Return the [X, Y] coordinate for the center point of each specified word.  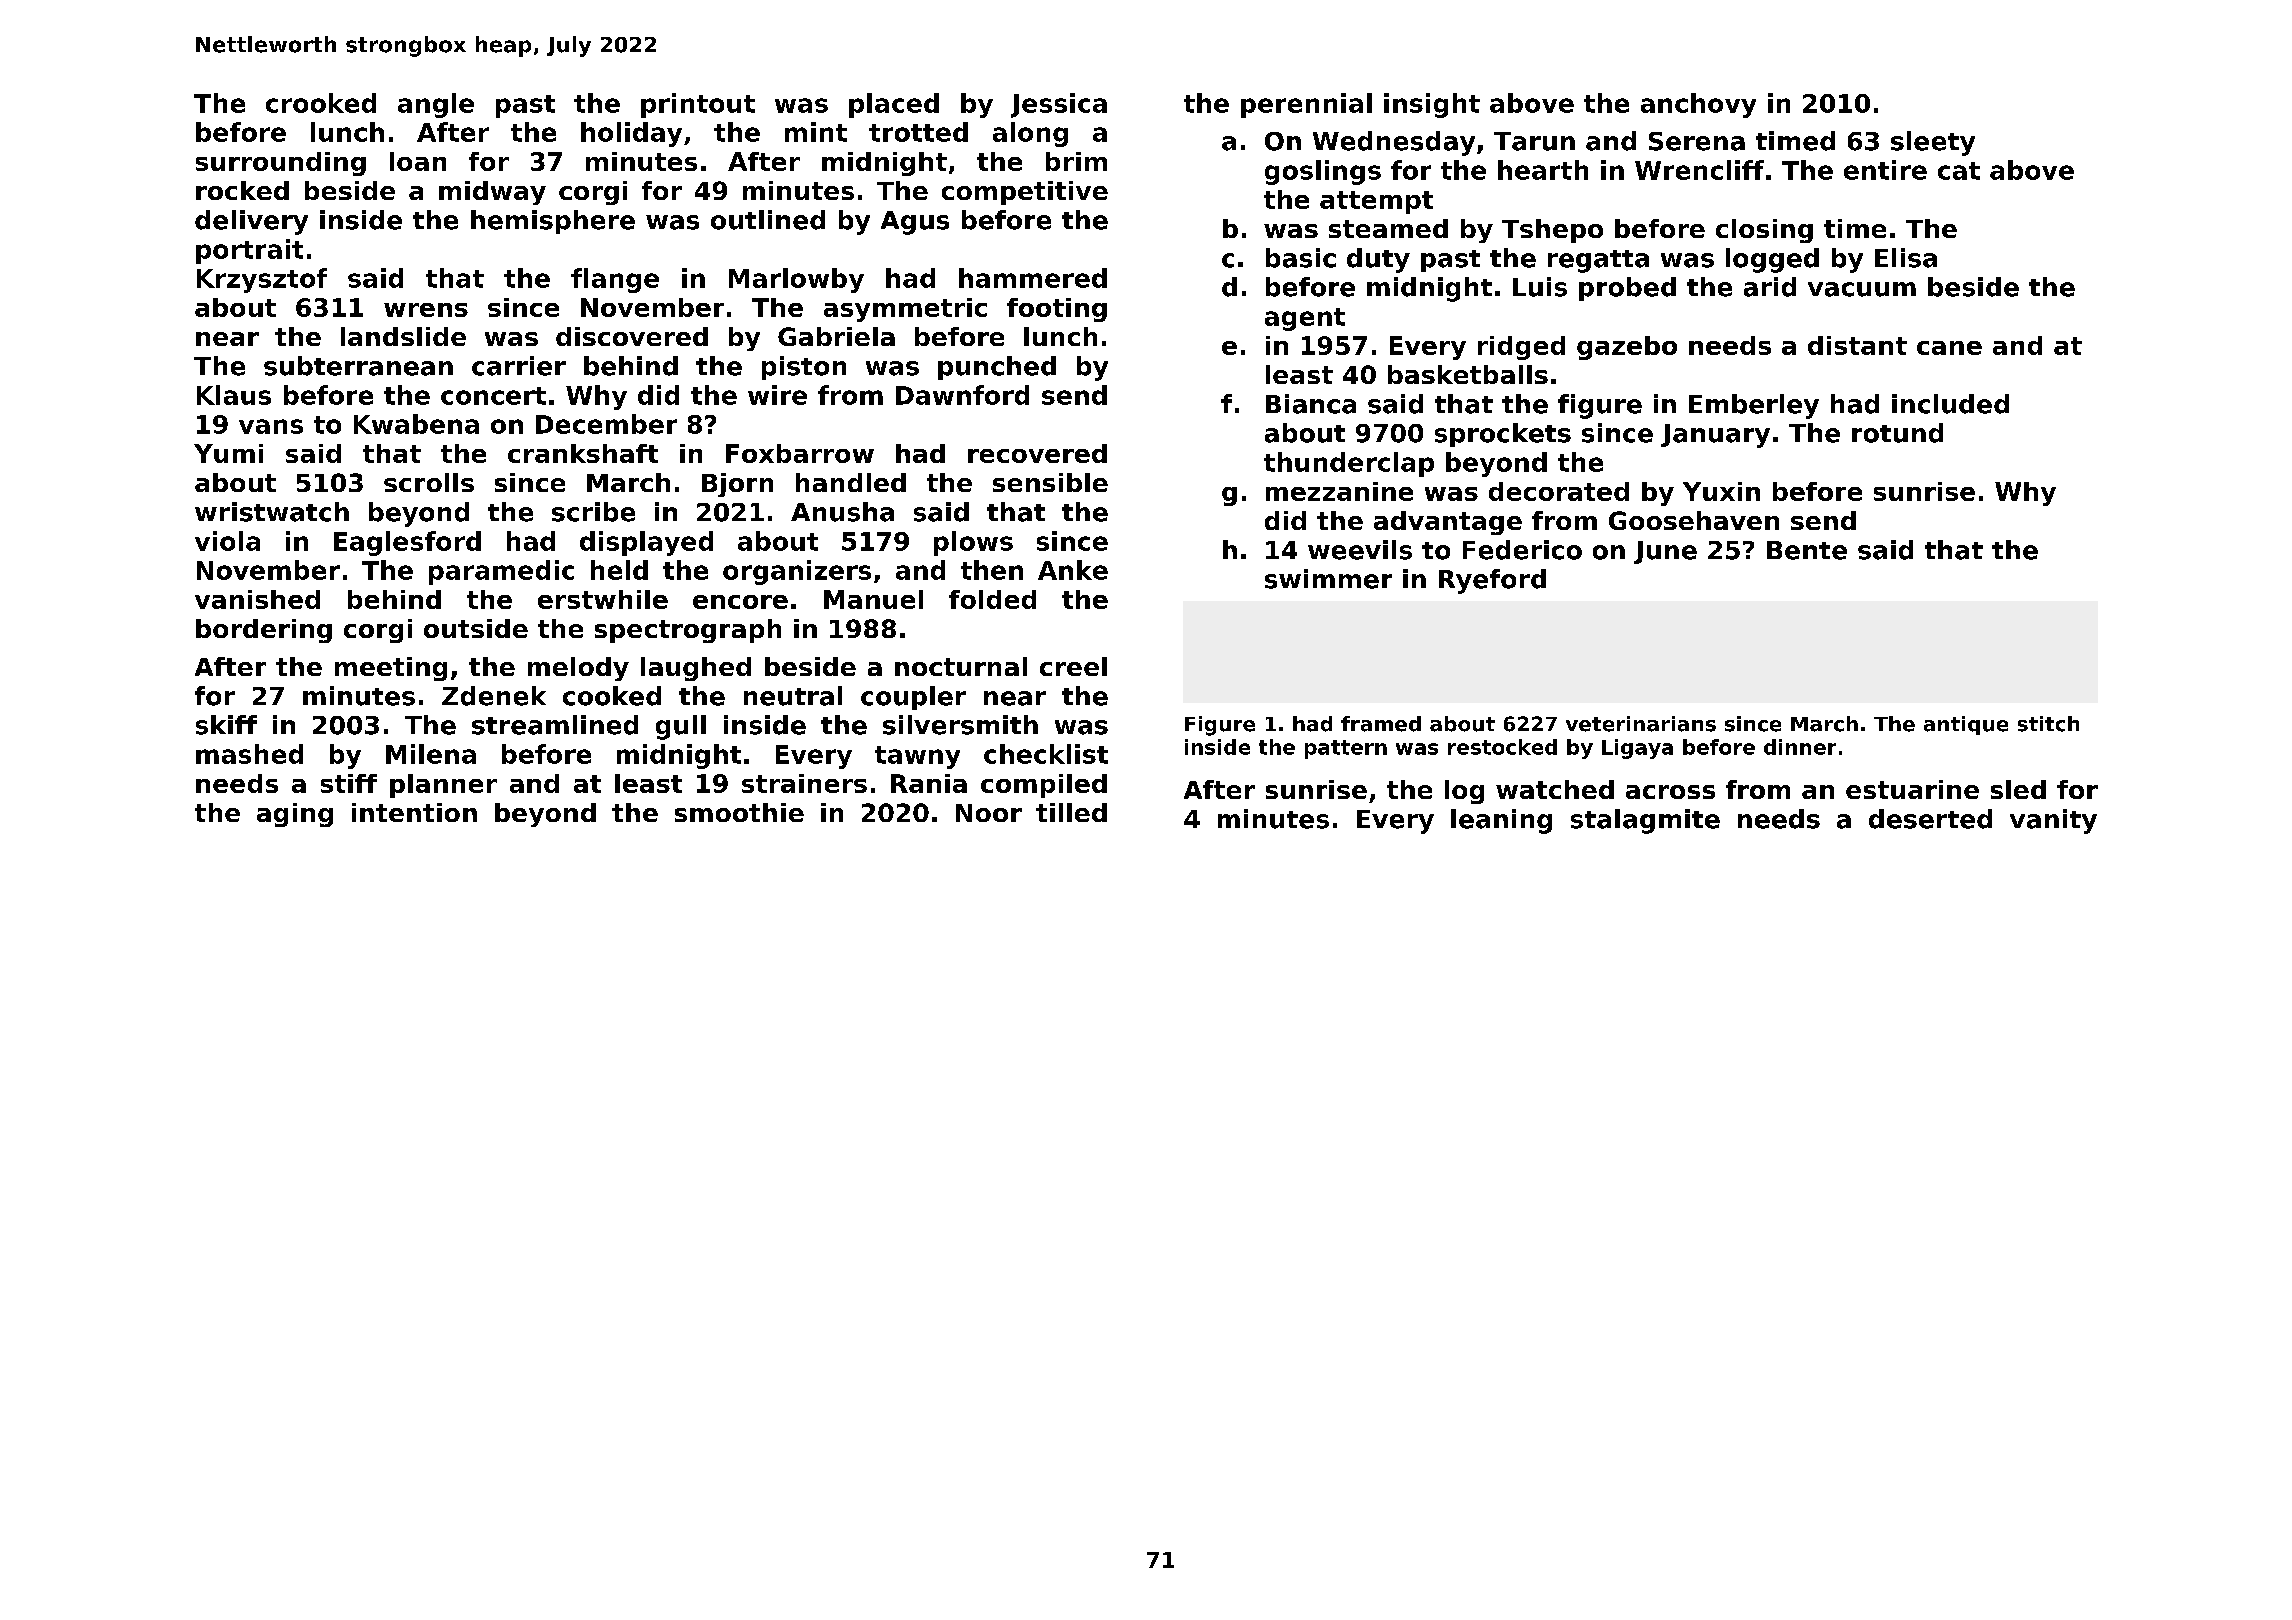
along [1030, 134]
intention [414, 812]
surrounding [281, 164]
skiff [226, 725]
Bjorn [737, 485]
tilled [1071, 812]
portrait [249, 251]
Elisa [1906, 258]
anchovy [1698, 105]
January [1715, 436]
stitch [2048, 724]
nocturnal [961, 666]
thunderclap [1349, 464]
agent [1305, 319]
